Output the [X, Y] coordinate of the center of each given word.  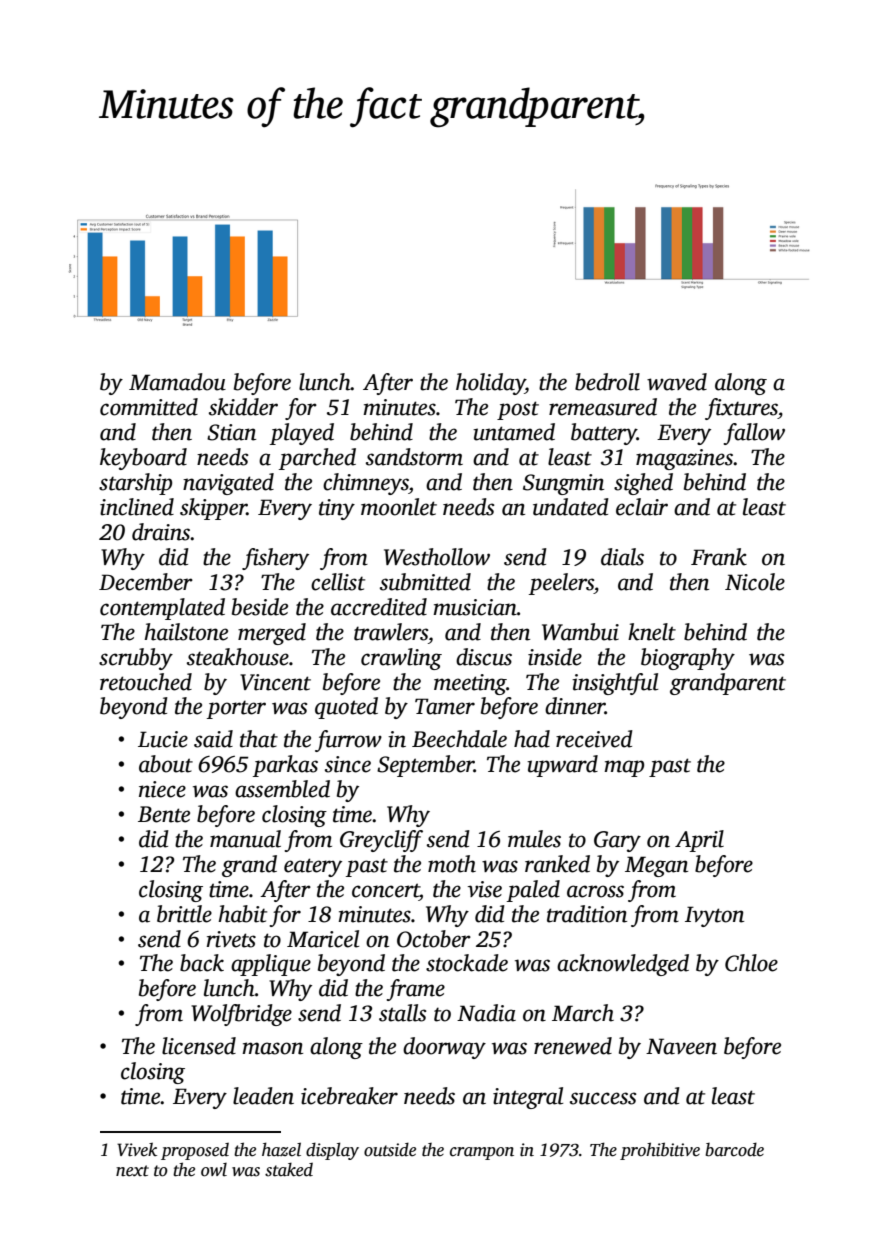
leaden [263, 1096]
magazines [685, 459]
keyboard [143, 459]
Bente [164, 814]
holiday [490, 384]
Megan [656, 866]
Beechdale [459, 739]
